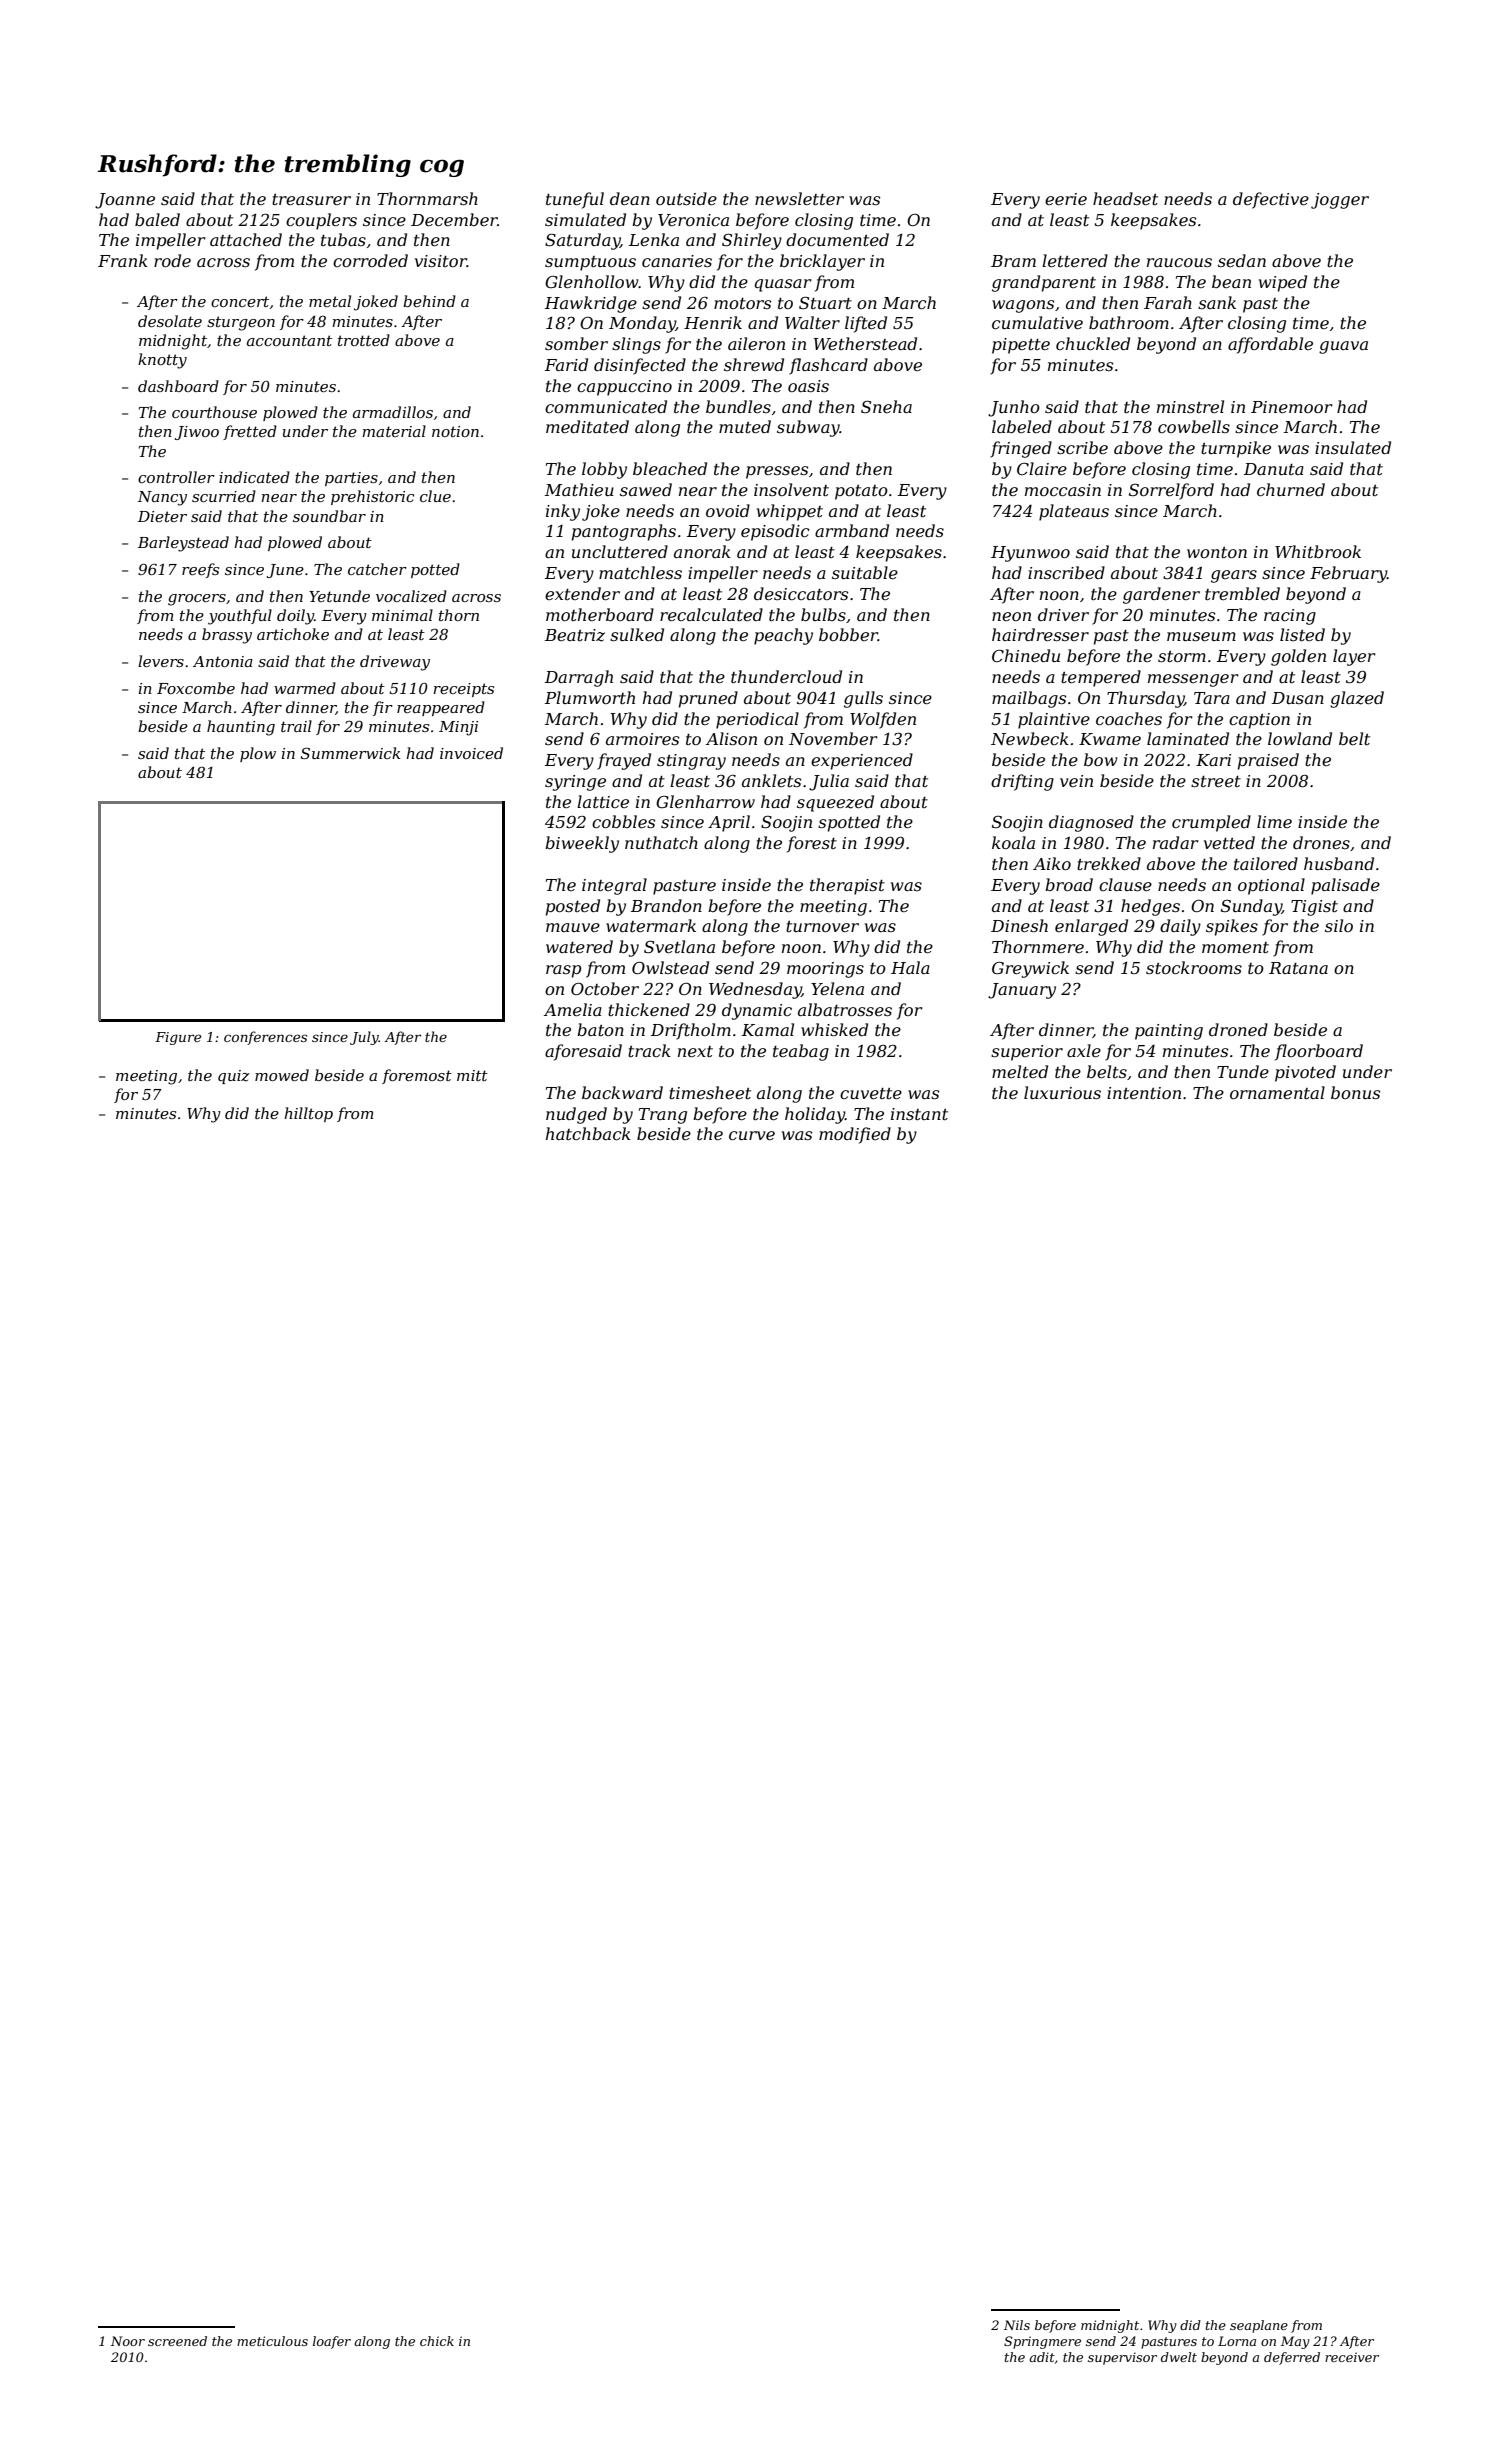  What do you see at coordinates (1355, 1092) in the page?
I see `bonus` at bounding box center [1355, 1092].
